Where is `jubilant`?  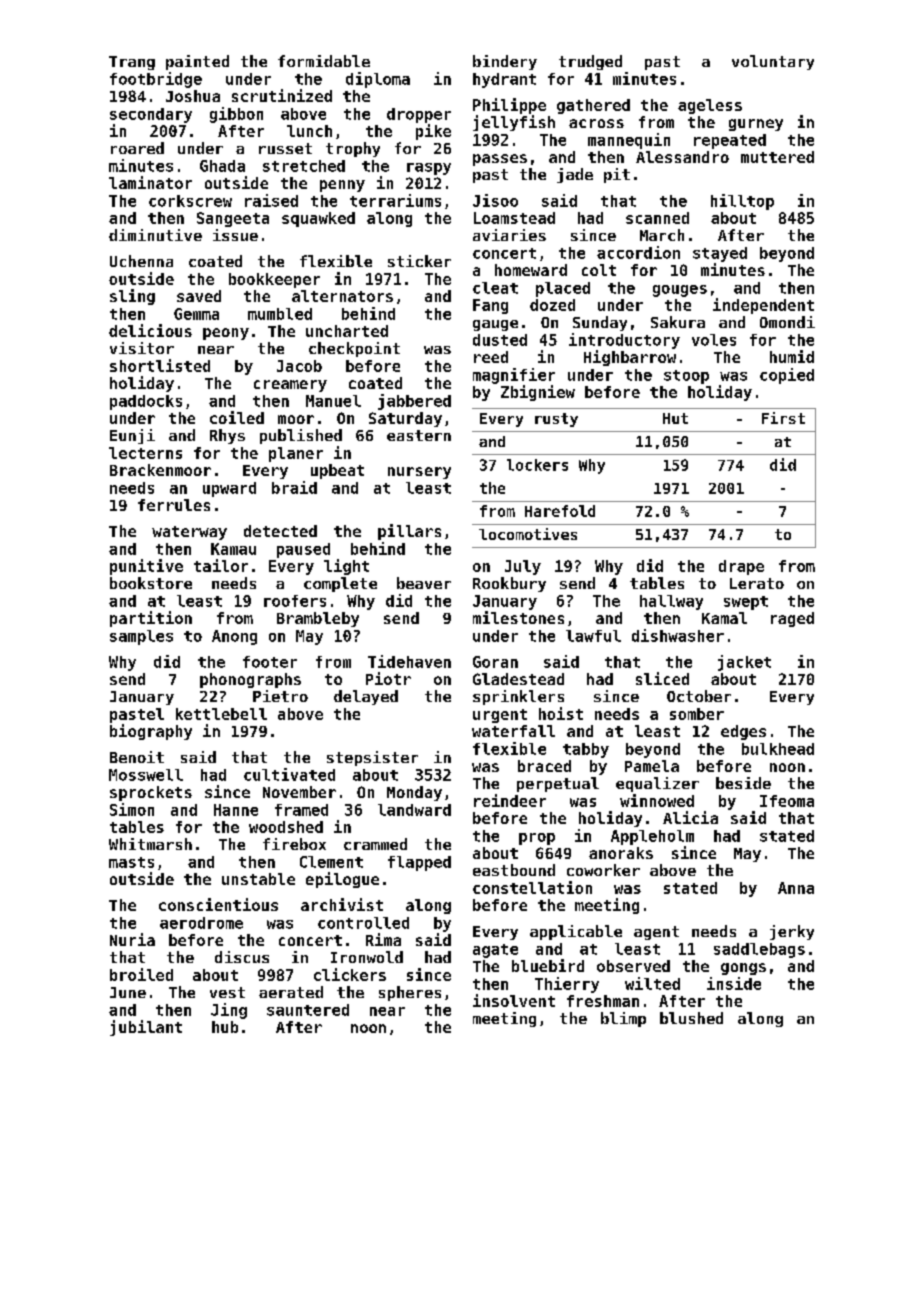 jubilant is located at coordinates (146, 1028).
